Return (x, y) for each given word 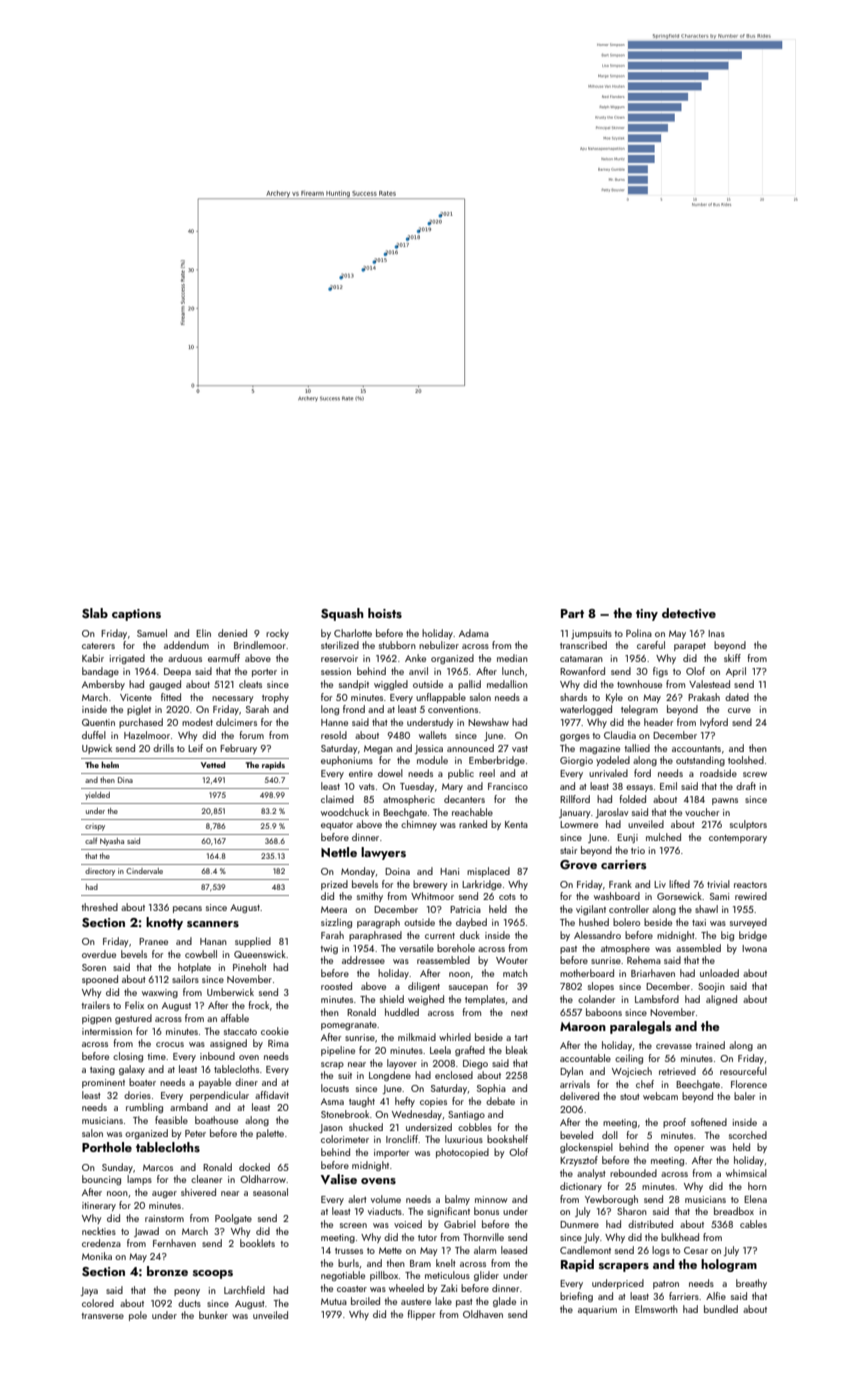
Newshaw (488, 722)
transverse (102, 1316)
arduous (185, 658)
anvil (418, 671)
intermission (107, 1031)
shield (392, 999)
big (727, 936)
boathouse (216, 1120)
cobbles (475, 1127)
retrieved (677, 1071)
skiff (732, 658)
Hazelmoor (147, 735)
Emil (668, 786)
